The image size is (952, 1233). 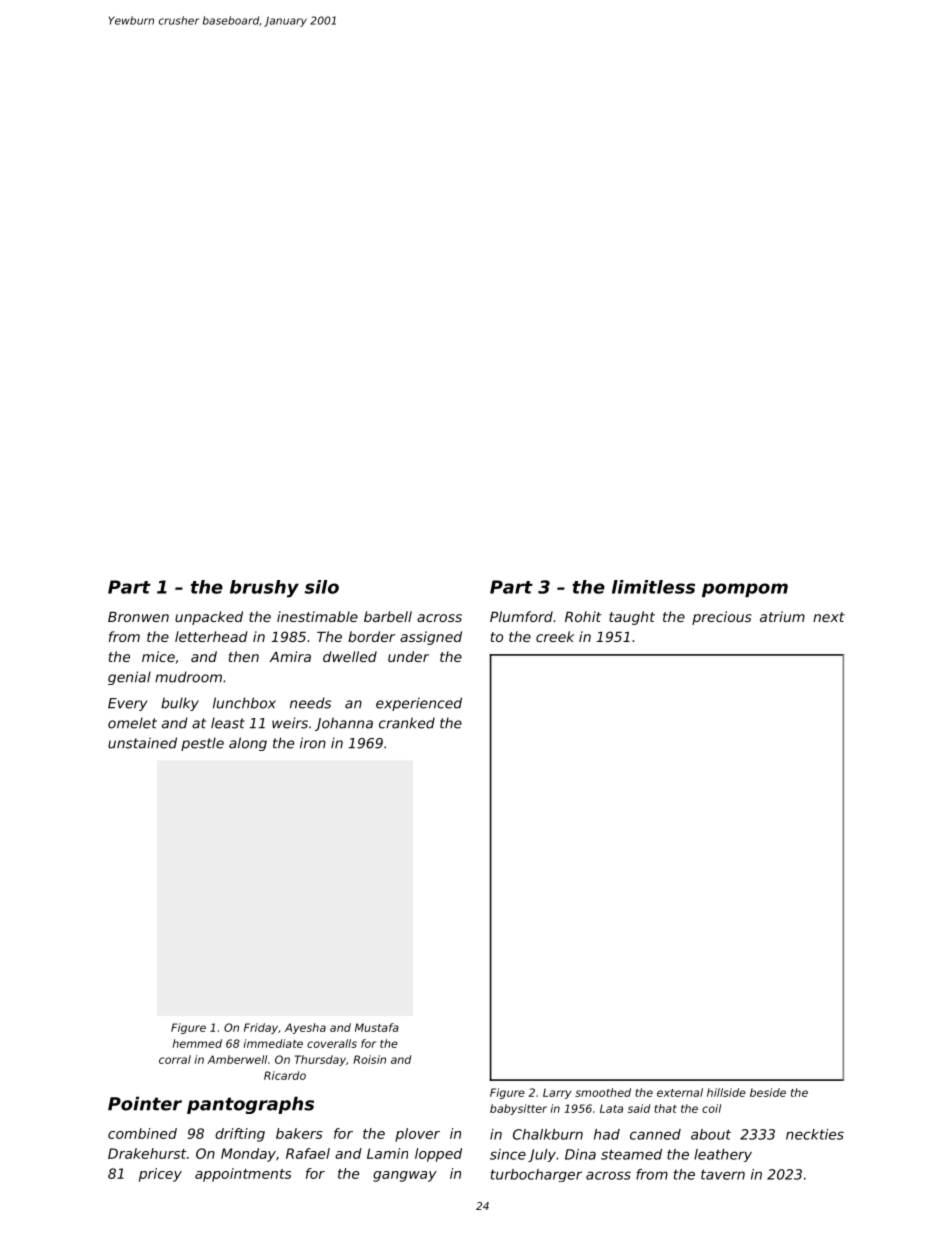 I want to click on creek, so click(x=555, y=636).
